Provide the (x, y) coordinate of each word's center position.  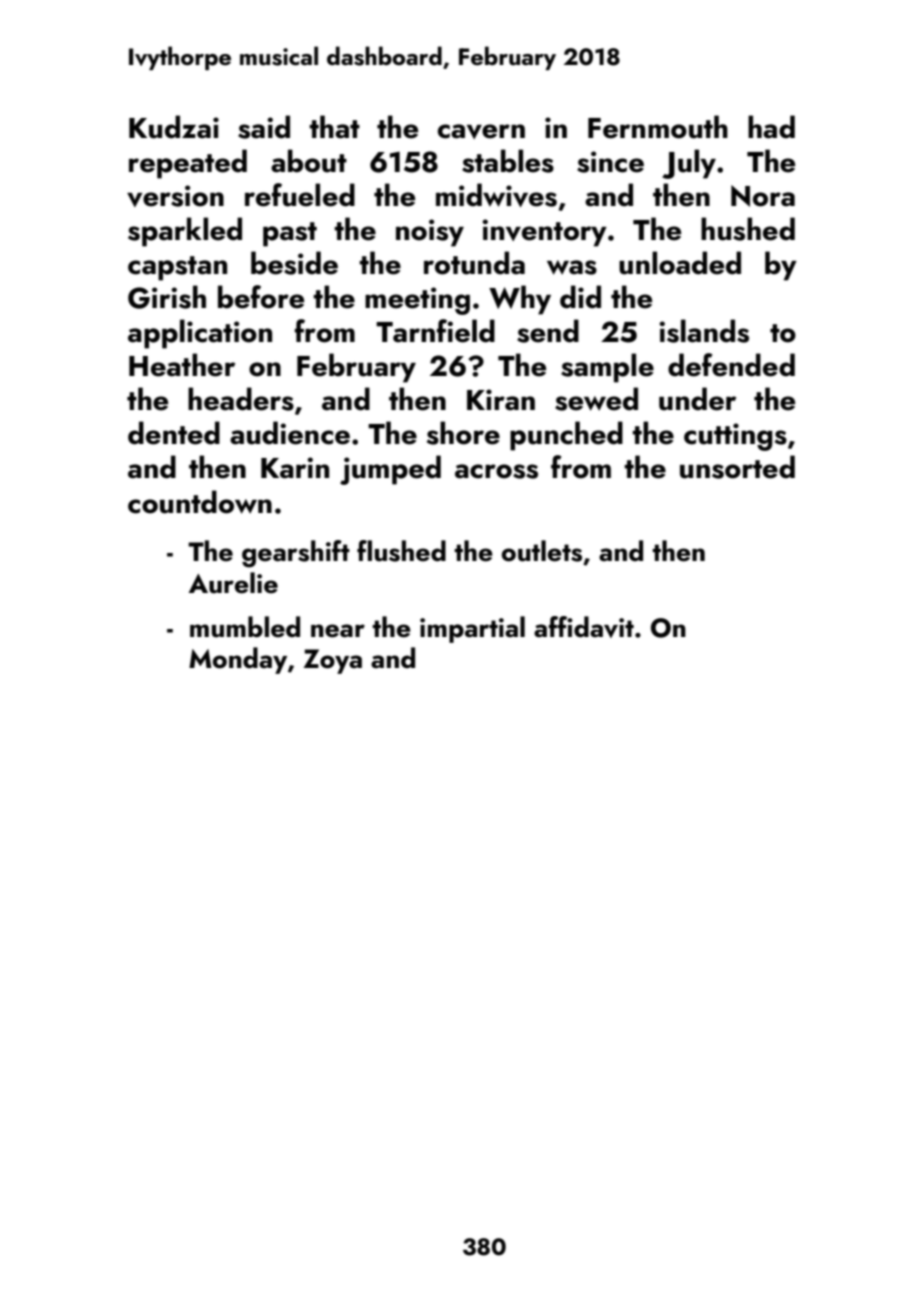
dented (174, 433)
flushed (401, 551)
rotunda (474, 263)
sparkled (185, 232)
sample (607, 368)
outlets (542, 551)
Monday (238, 660)
